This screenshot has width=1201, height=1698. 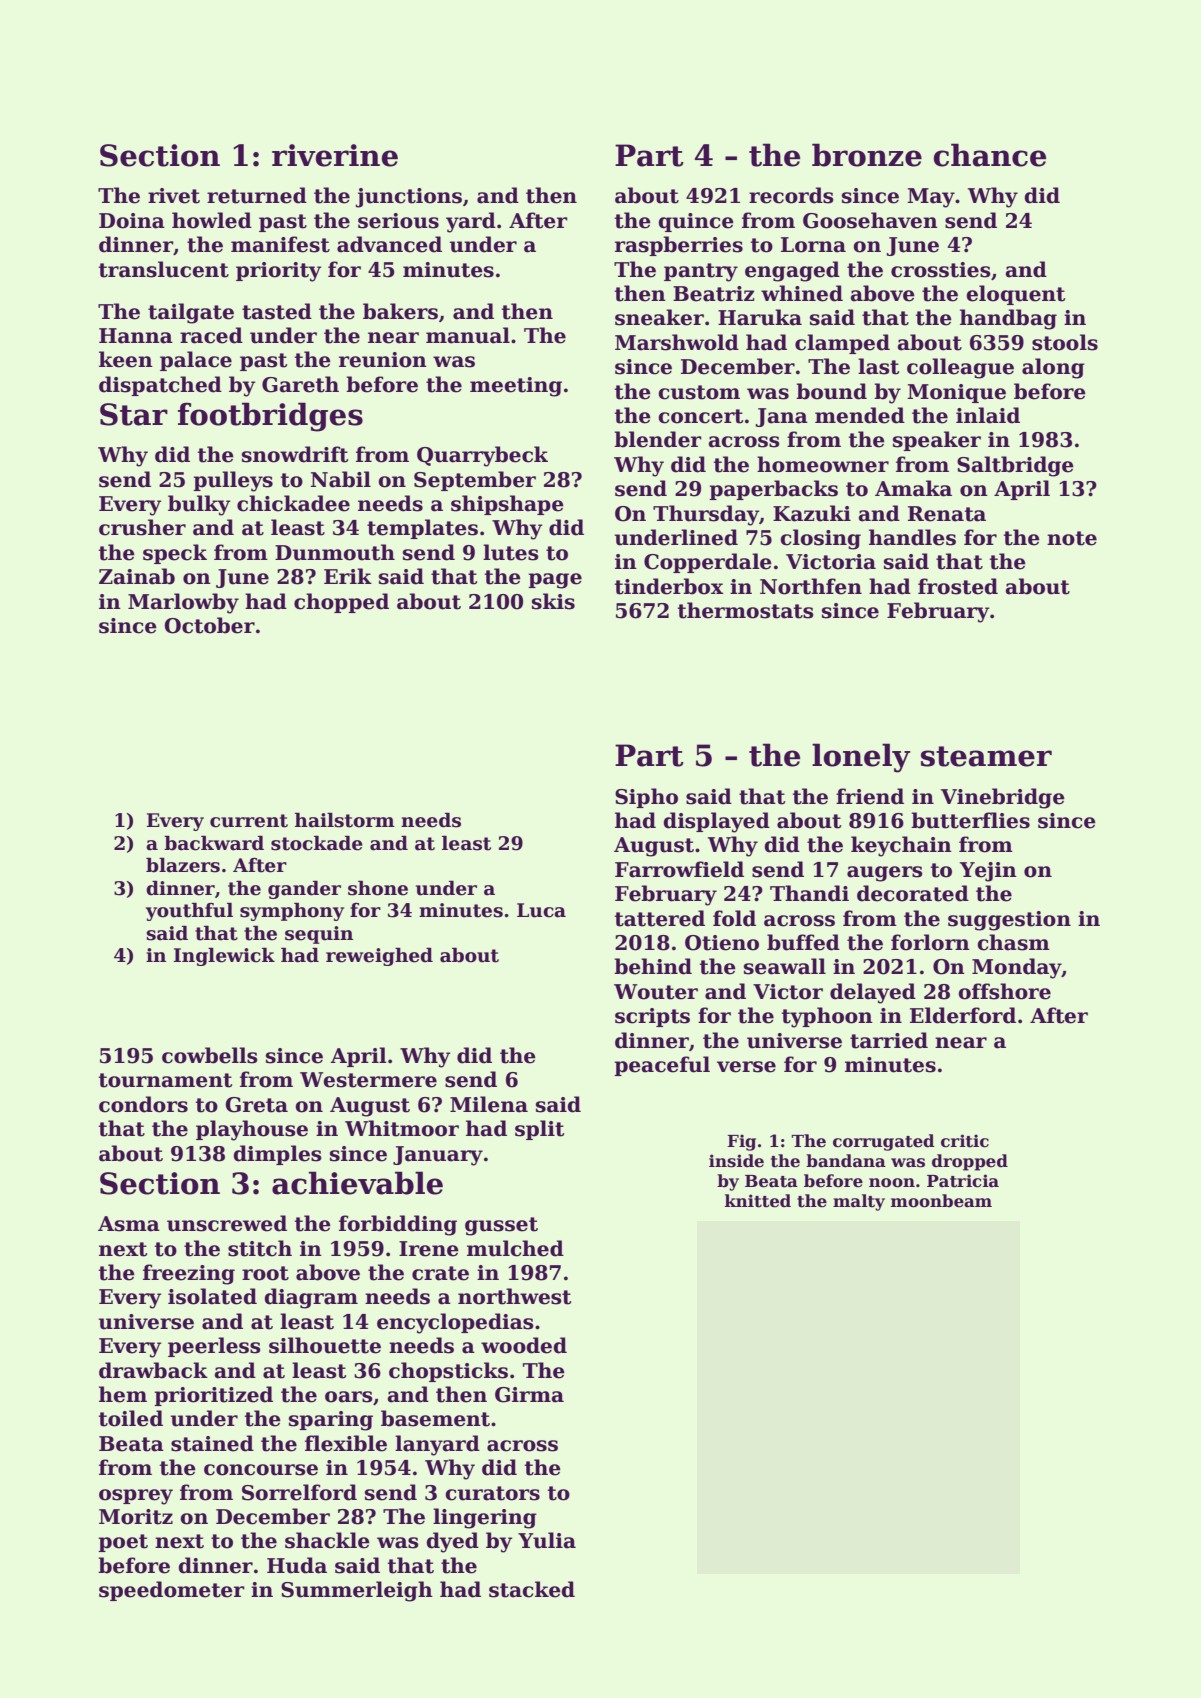 What do you see at coordinates (357, 1591) in the screenshot?
I see `Summerleigh` at bounding box center [357, 1591].
